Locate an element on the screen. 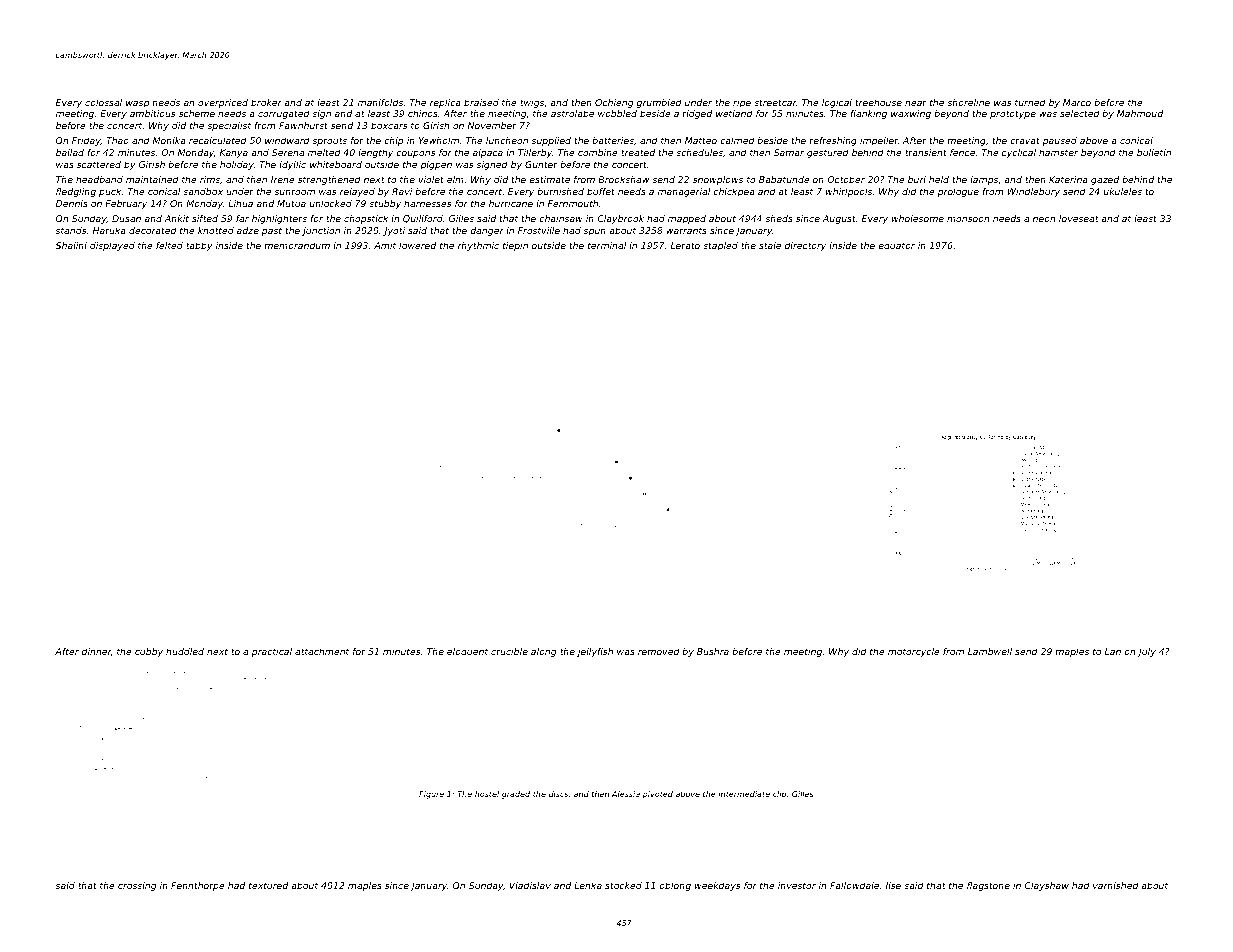 This screenshot has height=952, width=1233. dinner is located at coordinates (96, 651).
